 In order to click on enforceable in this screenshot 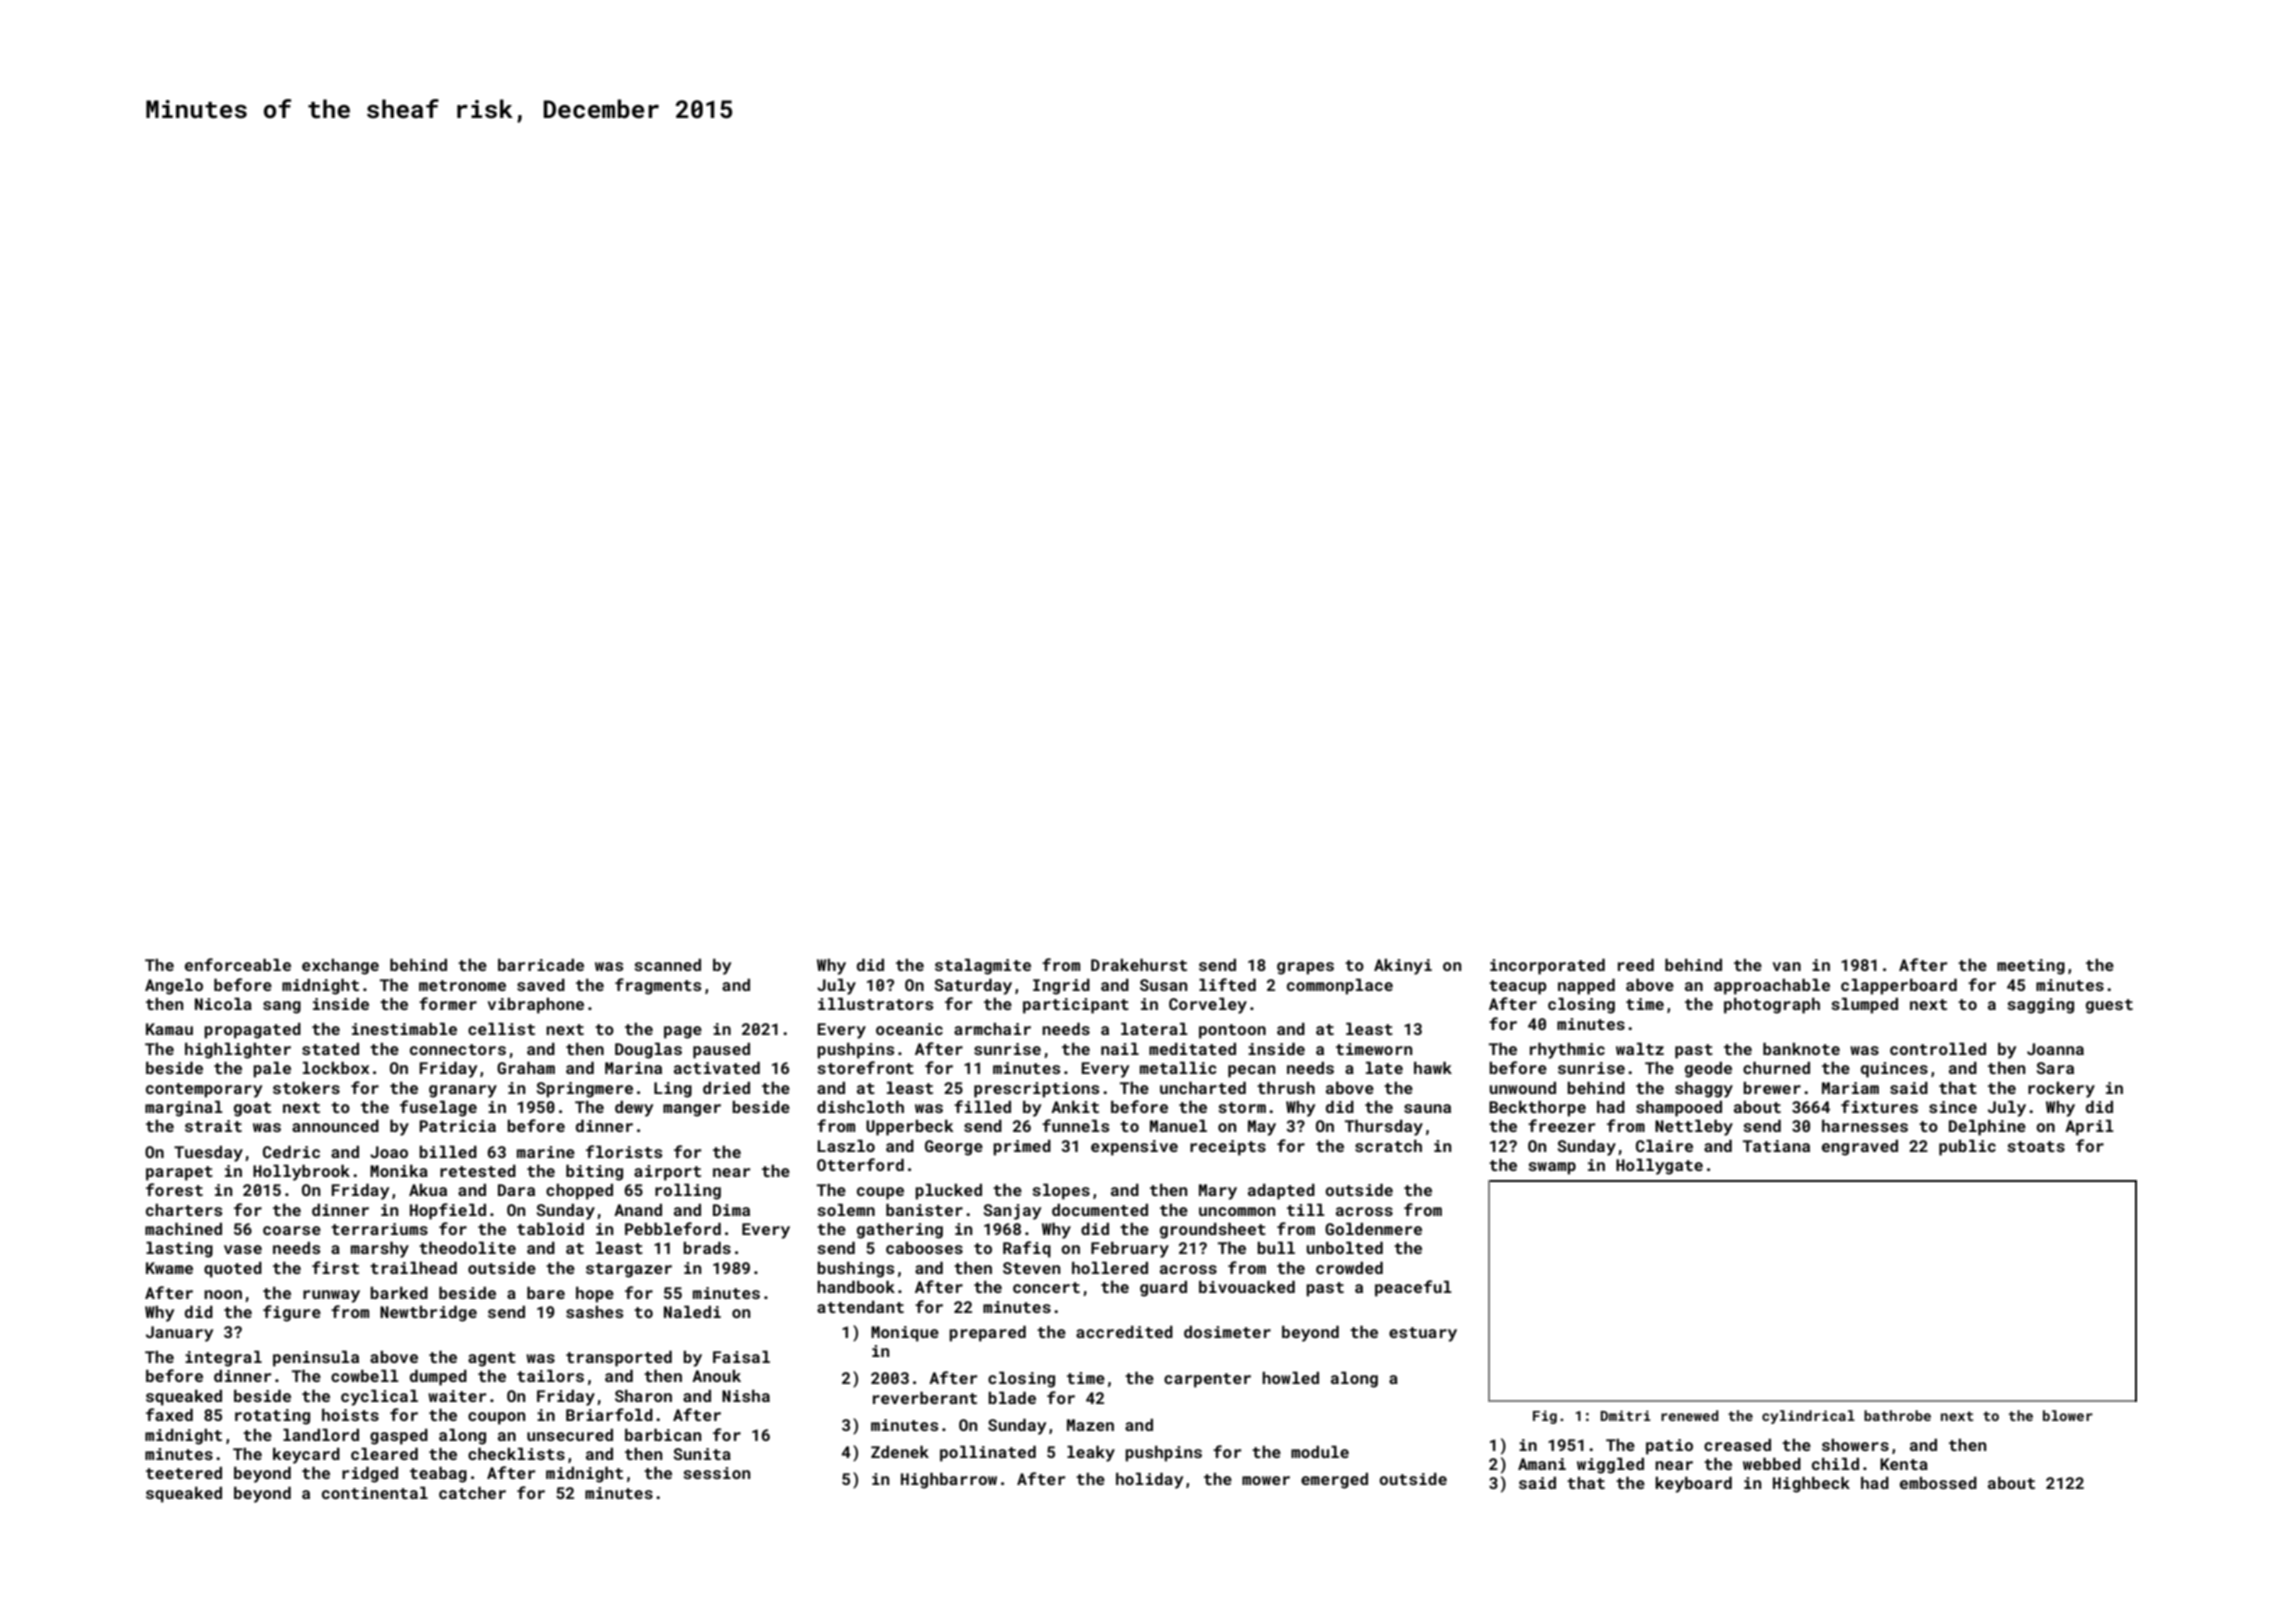, I will do `click(238, 964)`.
